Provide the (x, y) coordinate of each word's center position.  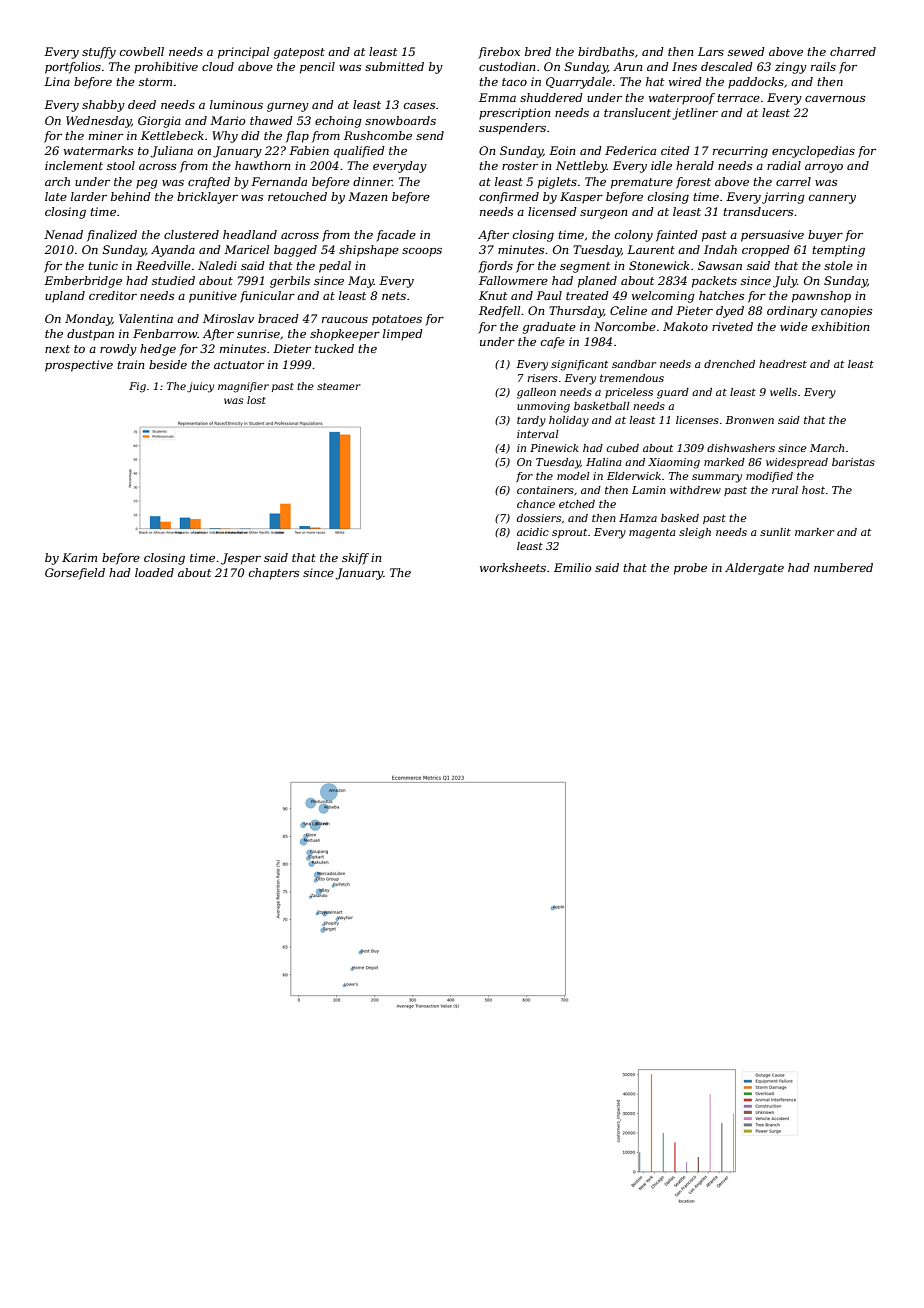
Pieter (694, 310)
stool (121, 165)
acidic (533, 532)
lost (256, 400)
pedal (335, 267)
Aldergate (754, 569)
